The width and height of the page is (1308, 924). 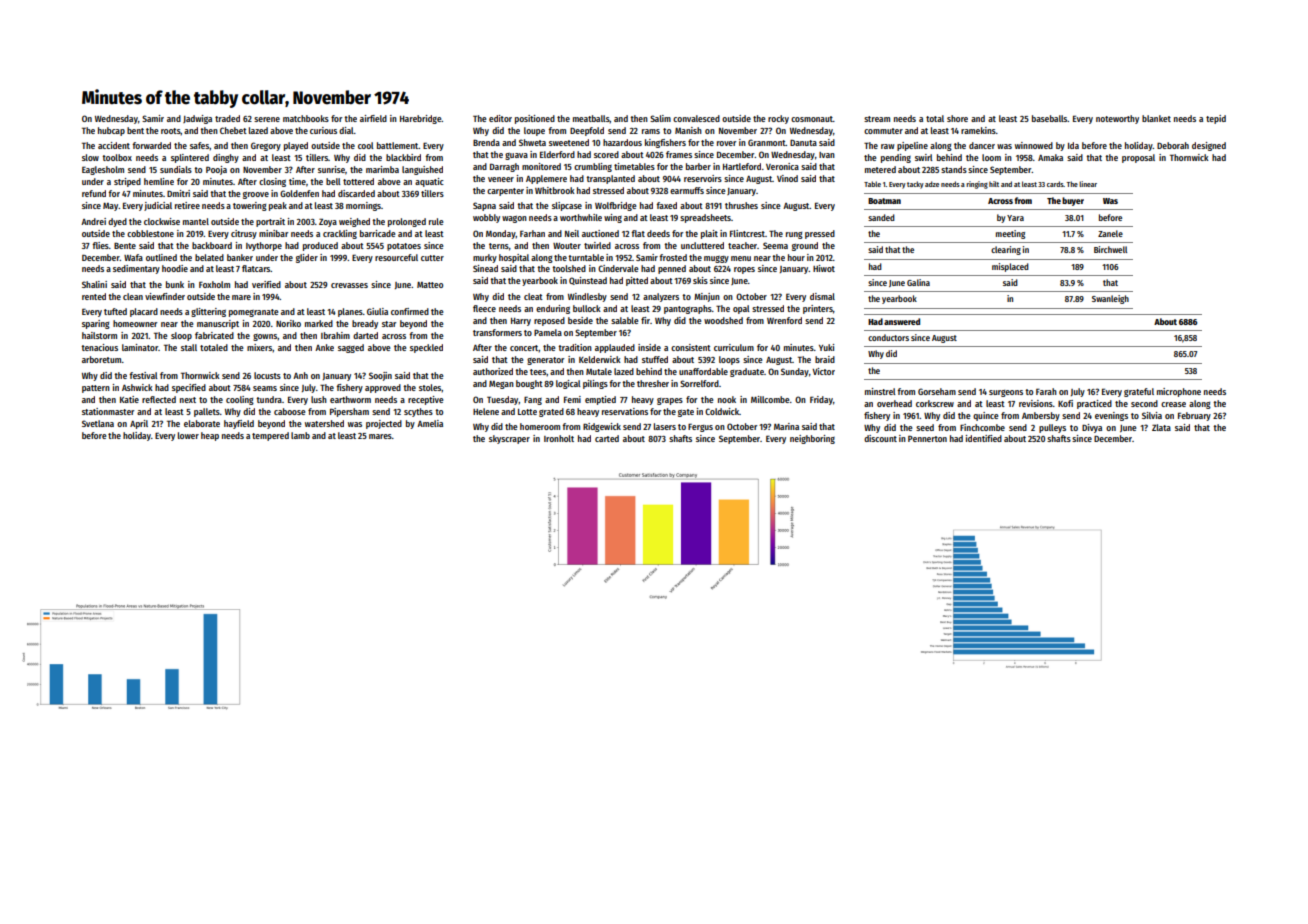 I want to click on rams, so click(x=651, y=131).
